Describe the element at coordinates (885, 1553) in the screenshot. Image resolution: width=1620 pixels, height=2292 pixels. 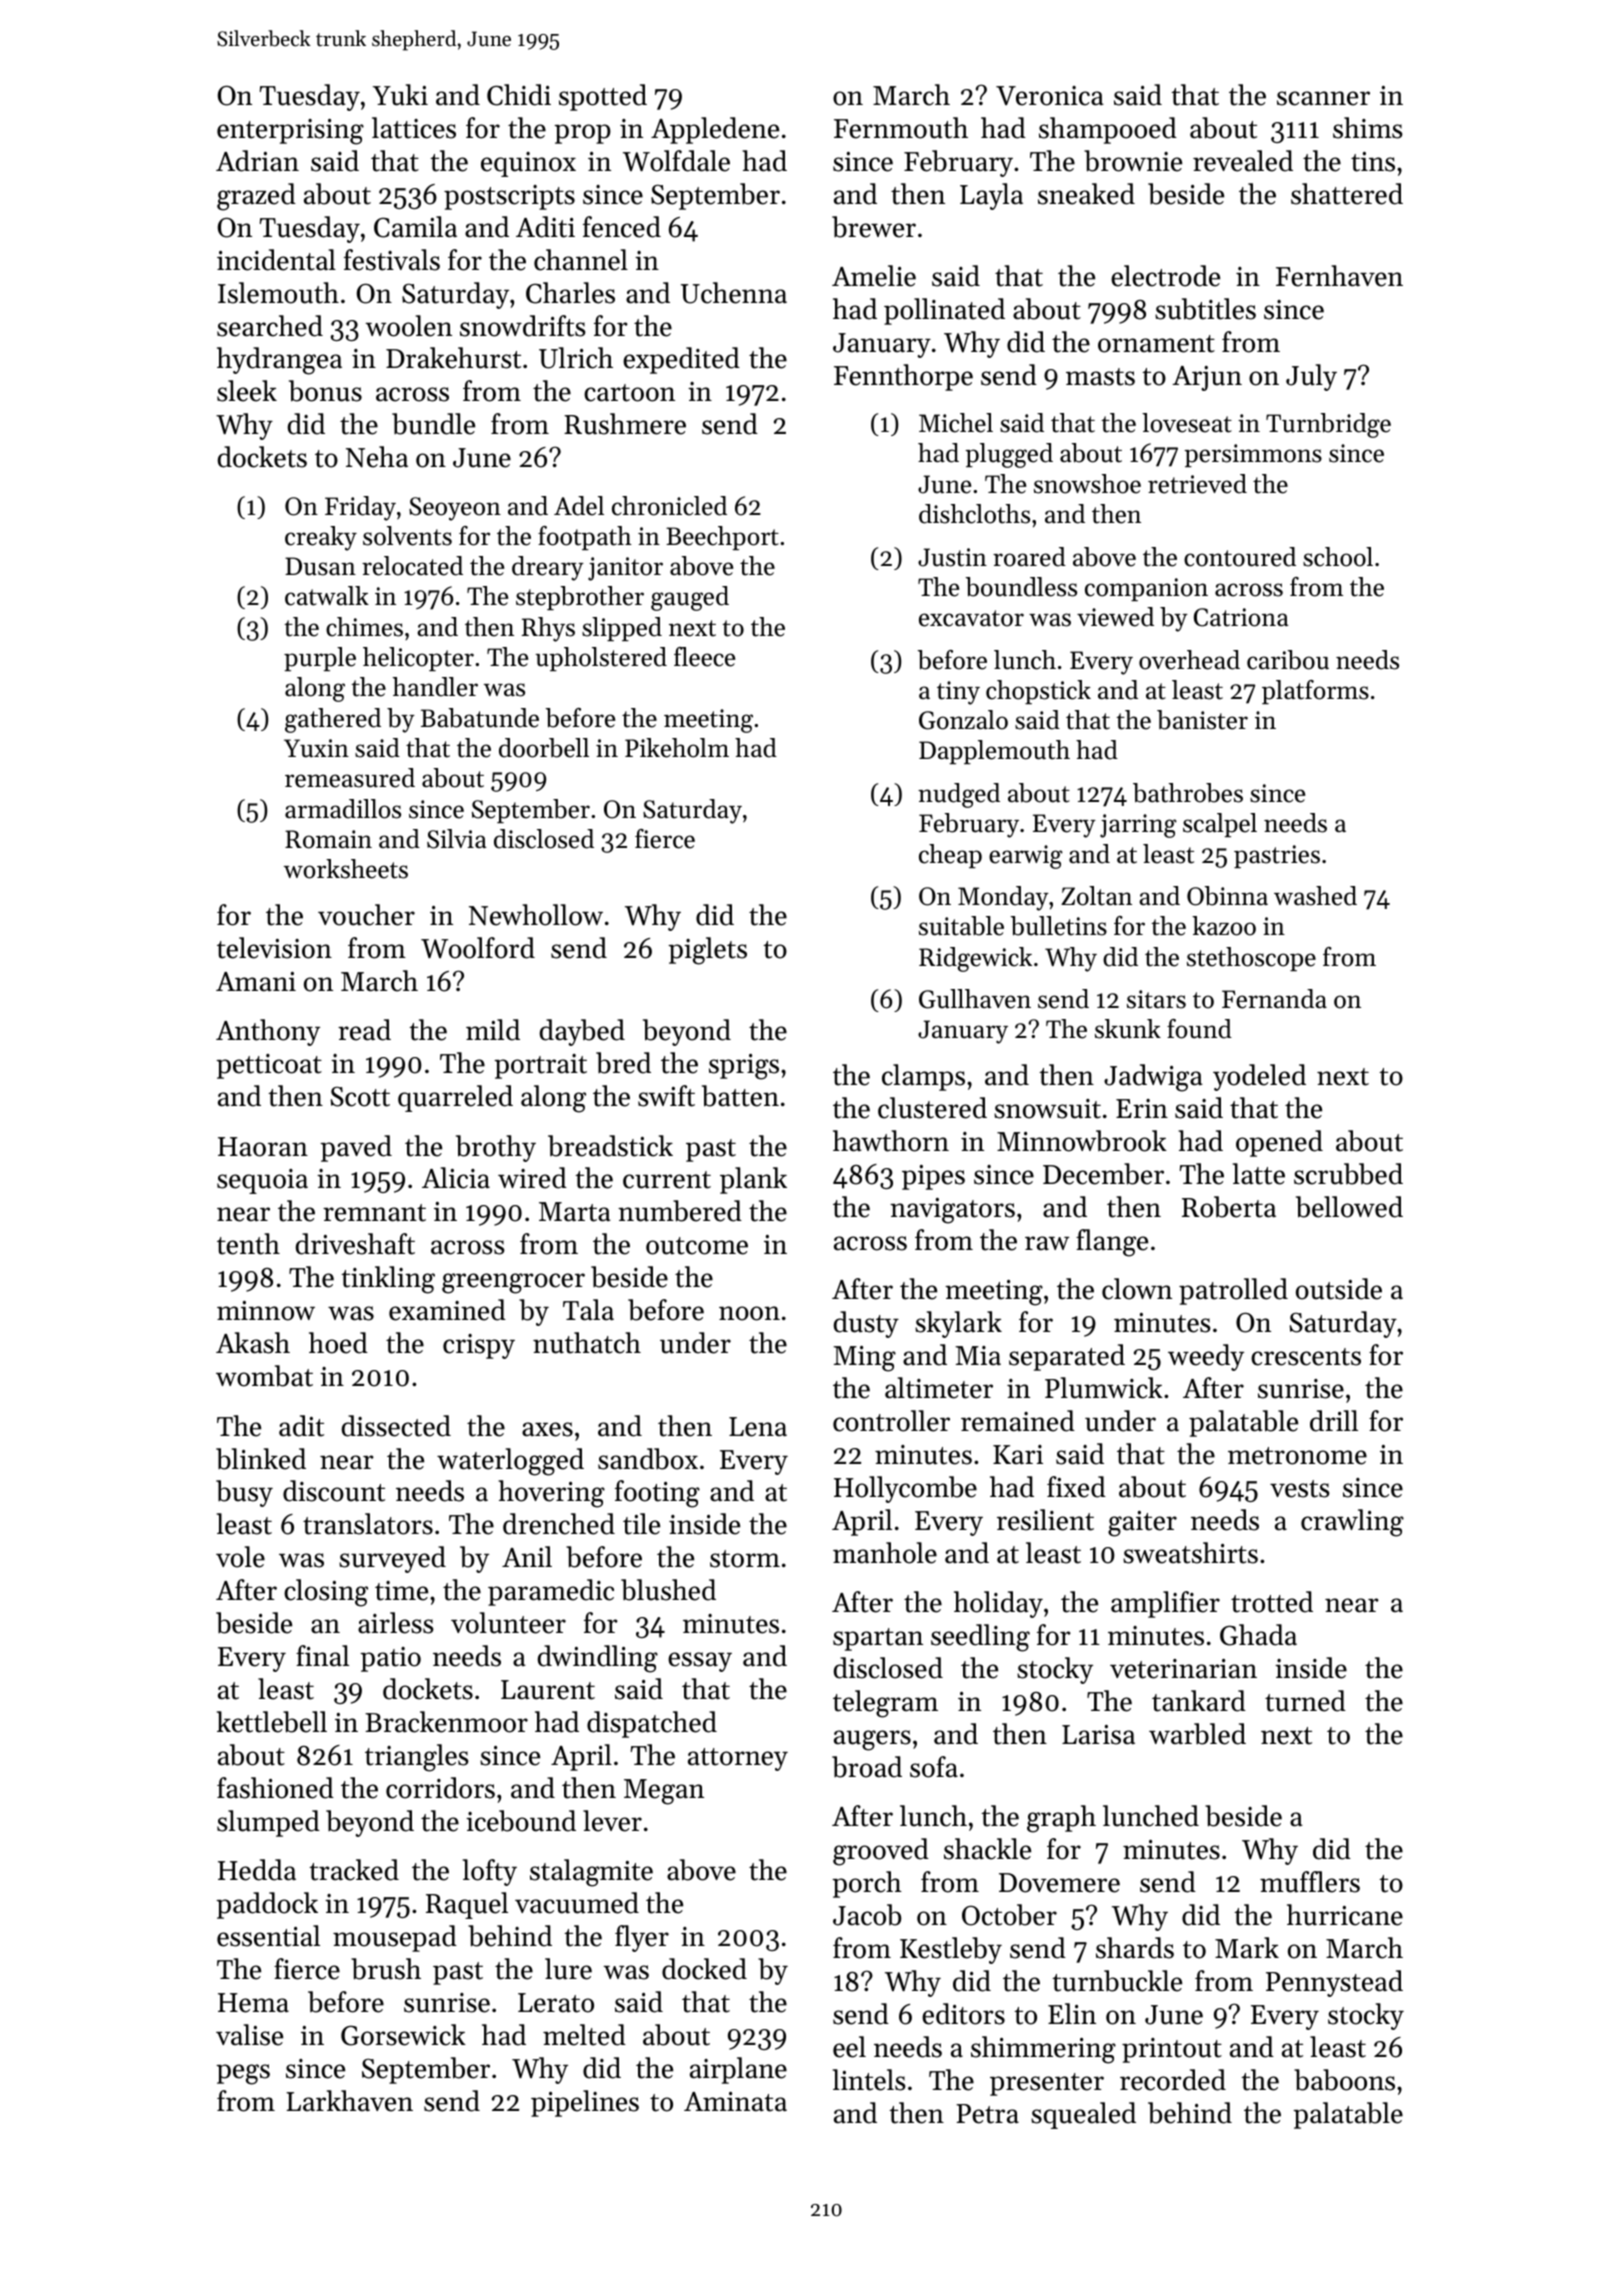
I see `manhole` at that location.
